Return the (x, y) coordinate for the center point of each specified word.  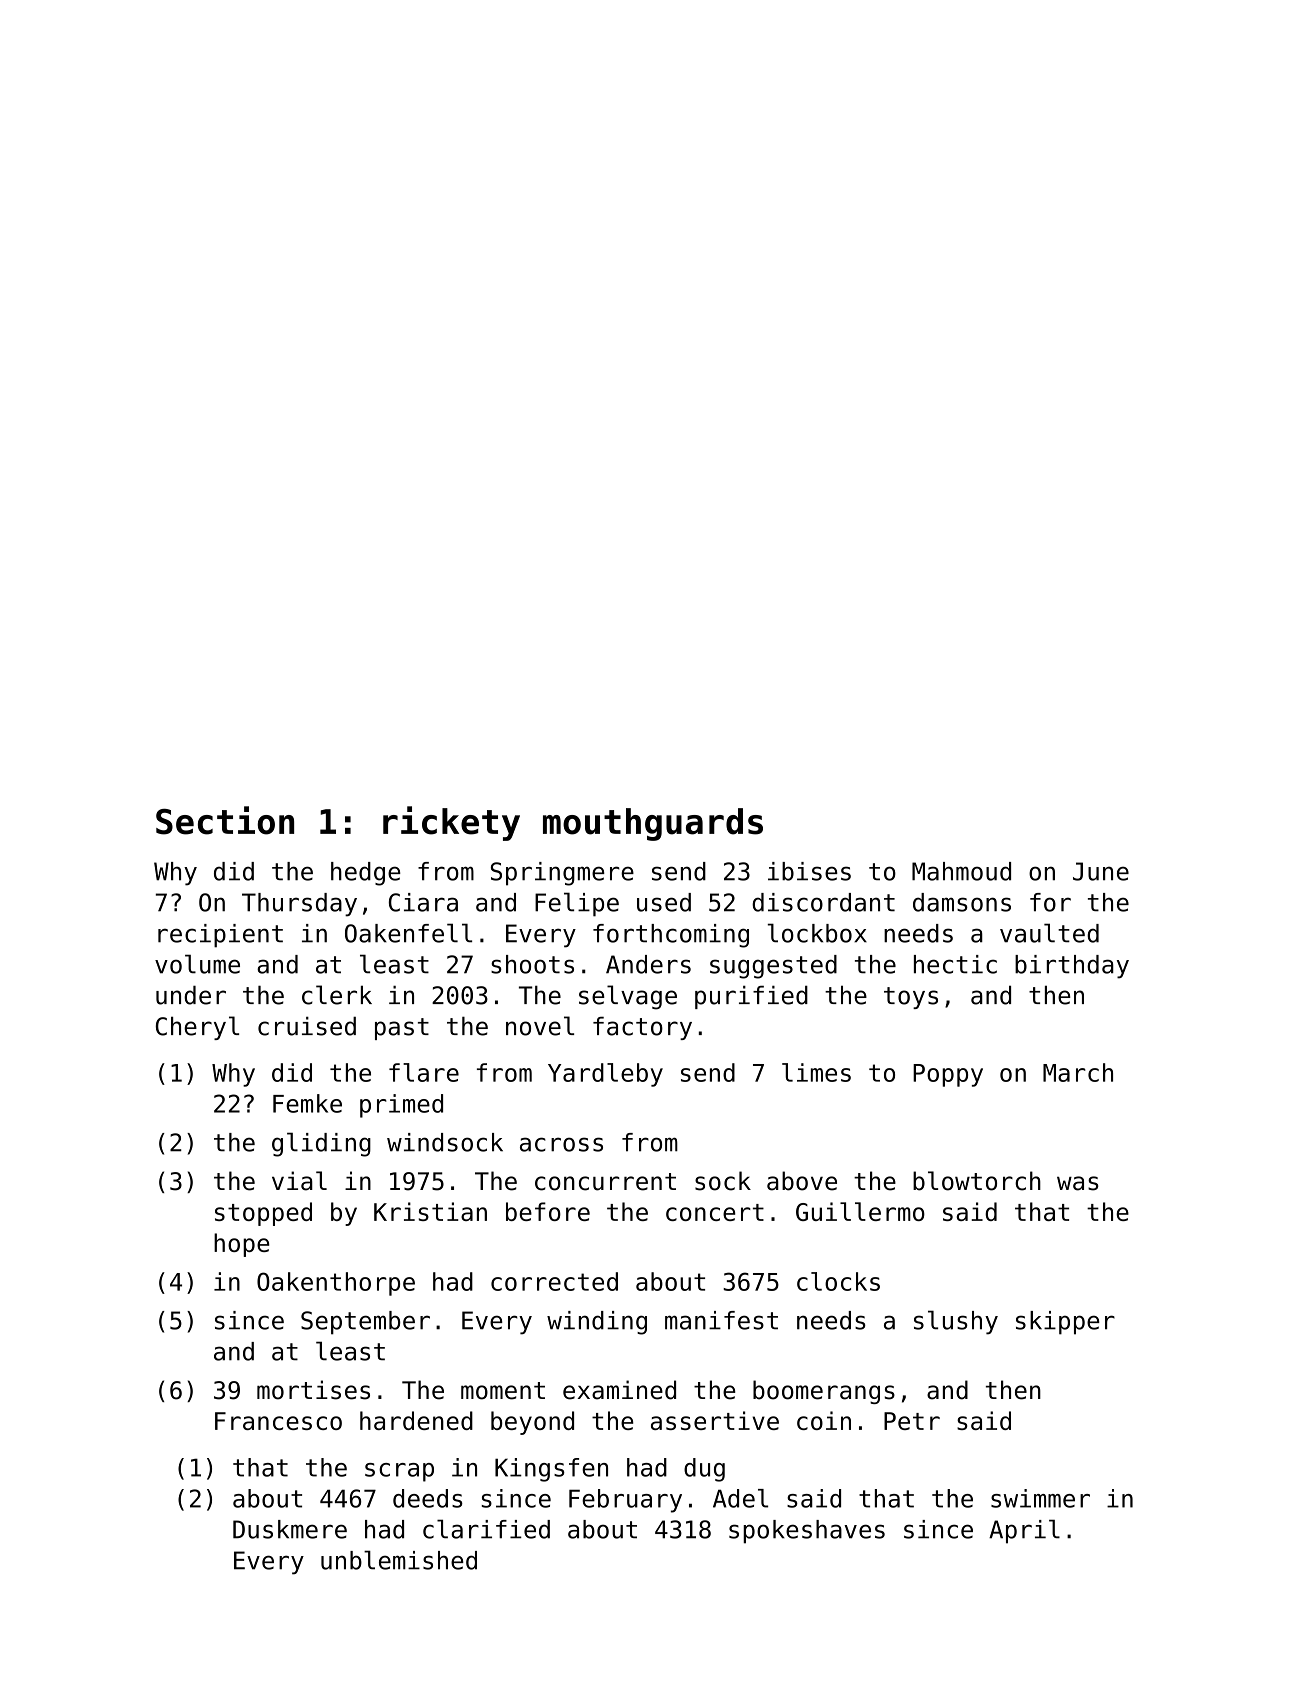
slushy (956, 1322)
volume (197, 964)
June (1101, 871)
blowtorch (977, 1181)
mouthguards (653, 824)
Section (225, 820)
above (802, 1181)
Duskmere (290, 1529)
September (365, 1323)
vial (299, 1181)
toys (911, 998)
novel (540, 1026)
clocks (838, 1281)
